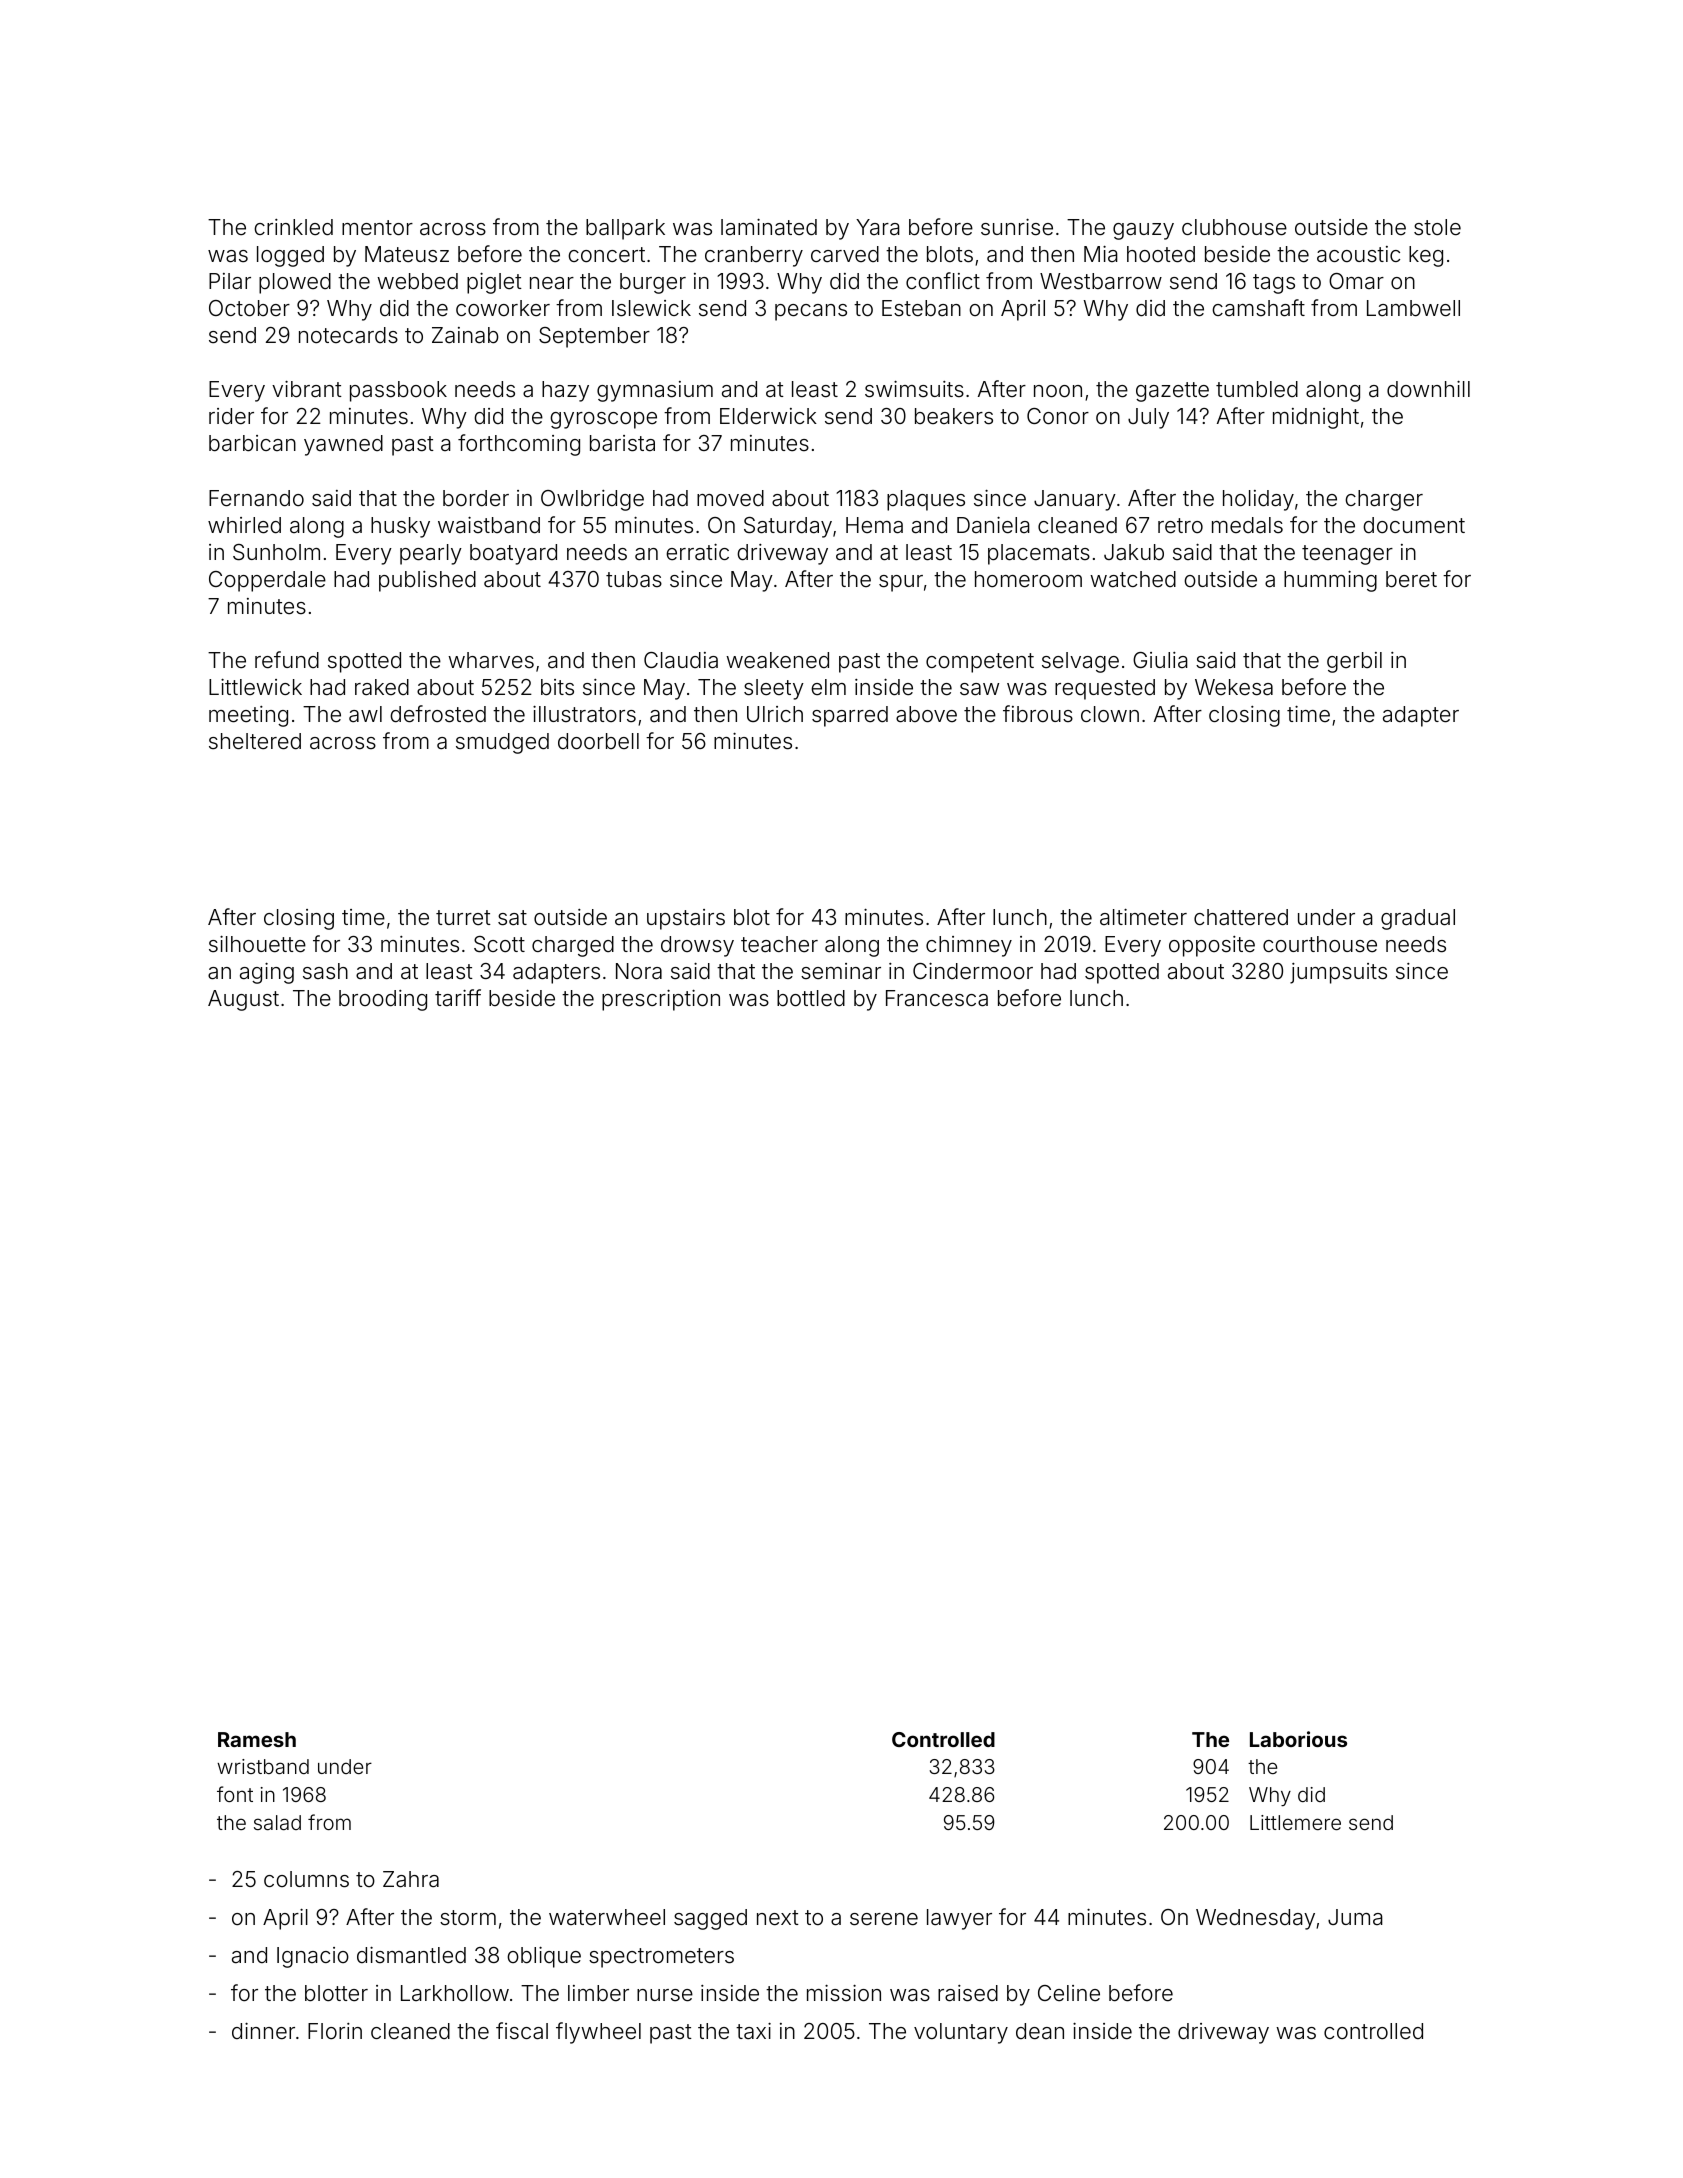  Describe the element at coordinates (1295, 1822) in the screenshot. I see `Littlemere` at that location.
